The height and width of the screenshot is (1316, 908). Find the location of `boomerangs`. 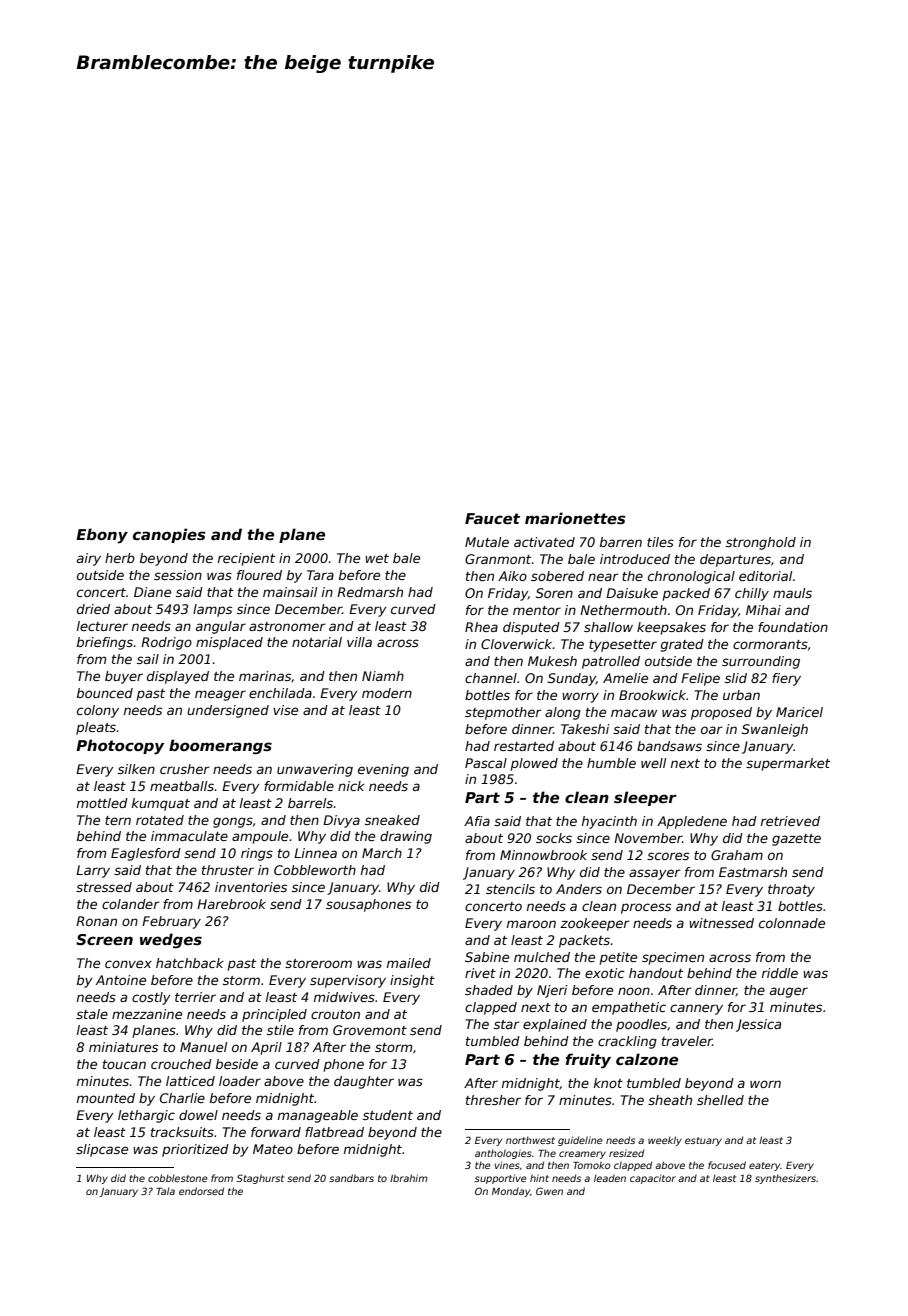

boomerangs is located at coordinates (220, 746).
